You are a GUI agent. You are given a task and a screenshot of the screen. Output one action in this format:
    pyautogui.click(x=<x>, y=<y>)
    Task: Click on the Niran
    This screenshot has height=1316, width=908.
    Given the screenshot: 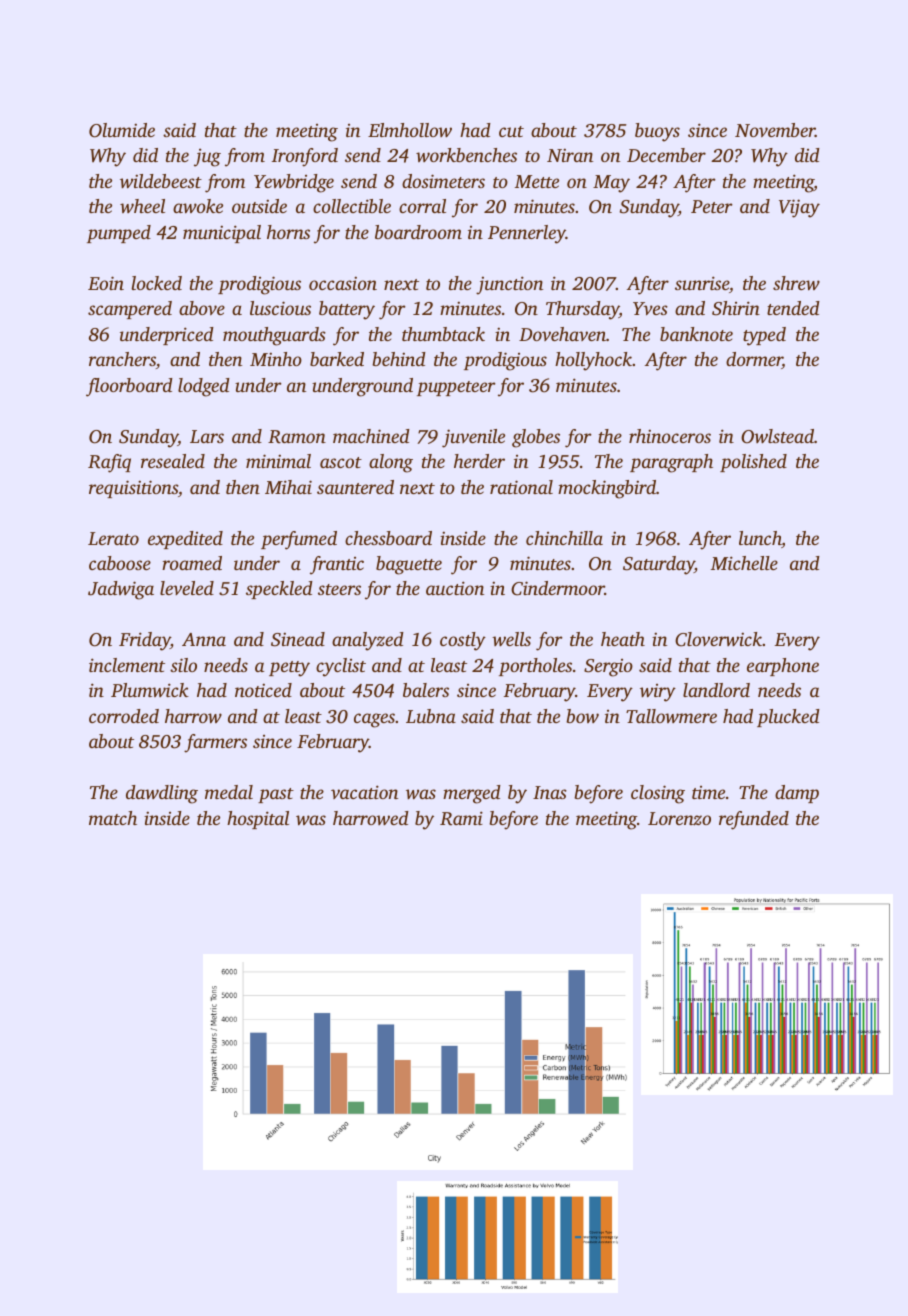 What is the action you would take?
    pyautogui.click(x=570, y=155)
